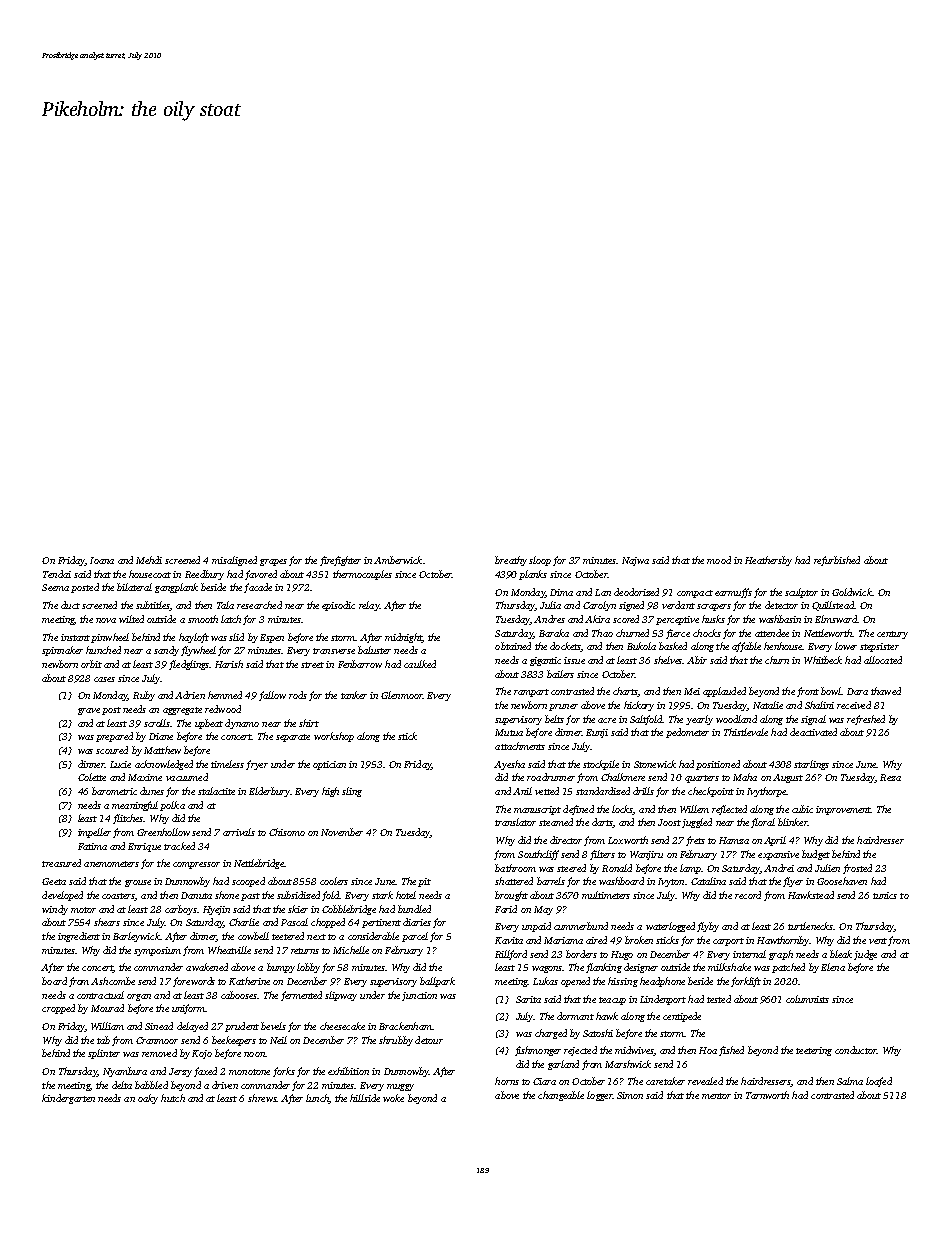  Describe the element at coordinates (157, 1040) in the page. I see `Cranmoor` at that location.
